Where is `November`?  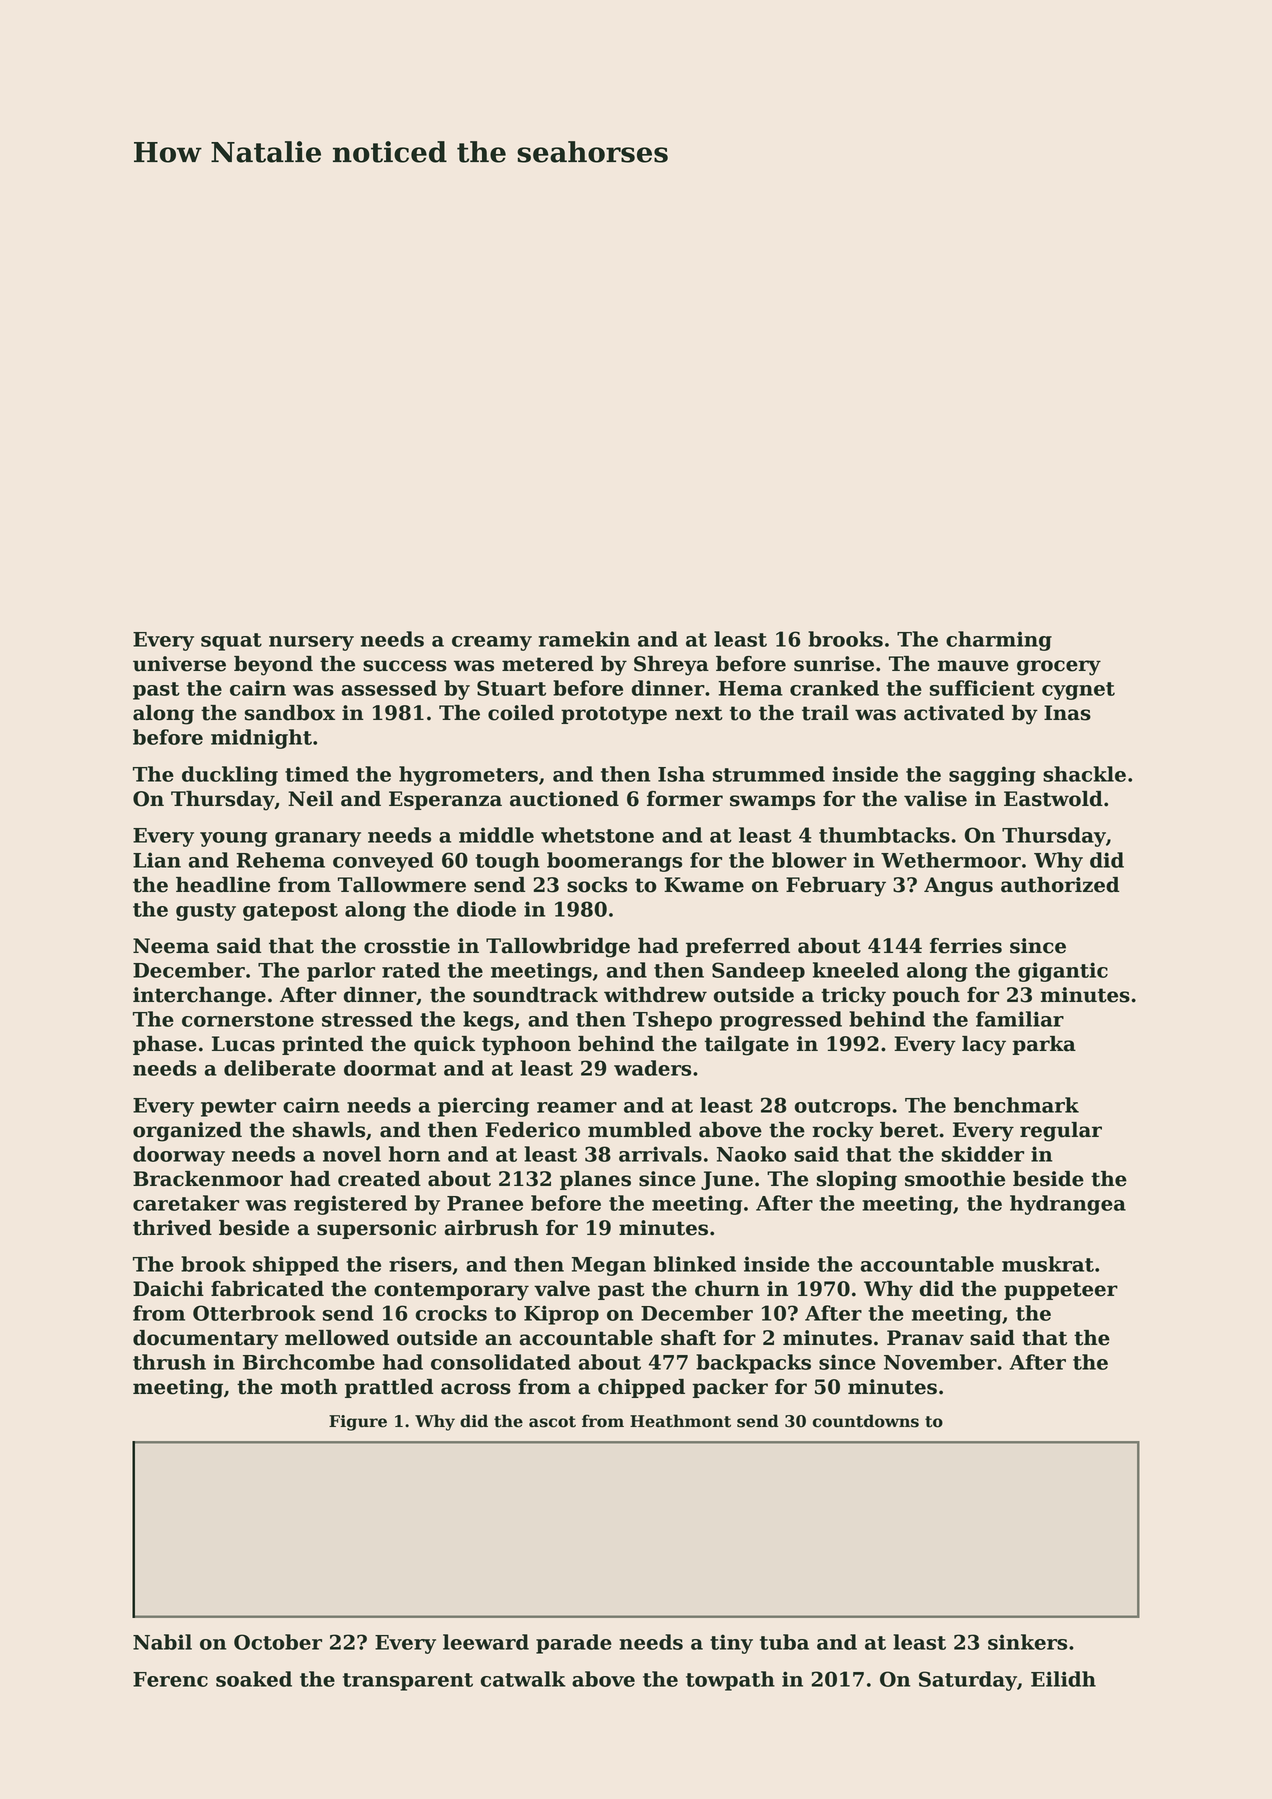 November is located at coordinates (940, 1362).
